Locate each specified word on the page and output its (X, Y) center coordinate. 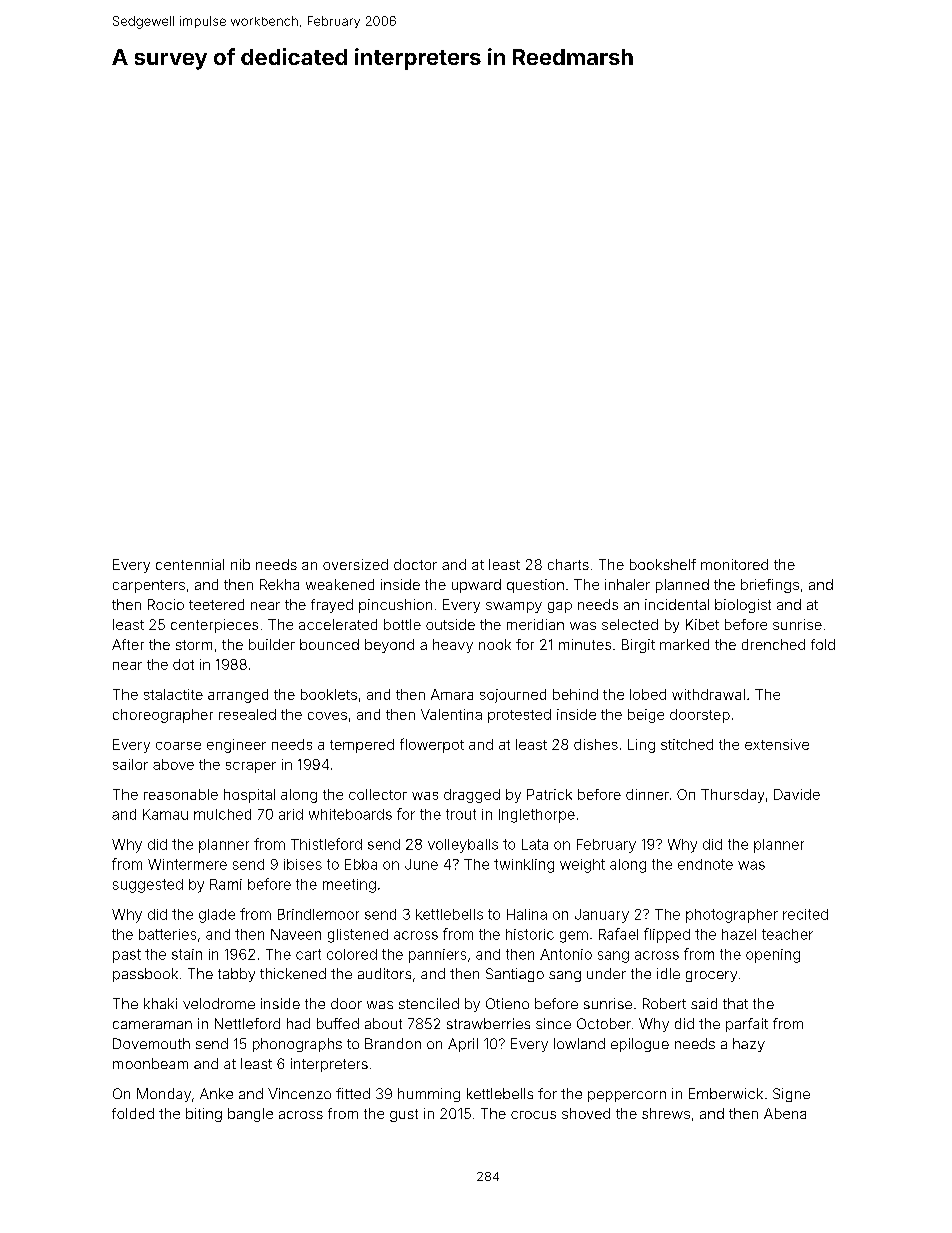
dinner (647, 794)
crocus (533, 1115)
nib (240, 564)
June (421, 864)
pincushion (395, 606)
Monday (164, 1095)
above (173, 764)
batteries (167, 934)
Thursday (732, 796)
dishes (596, 744)
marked (684, 644)
